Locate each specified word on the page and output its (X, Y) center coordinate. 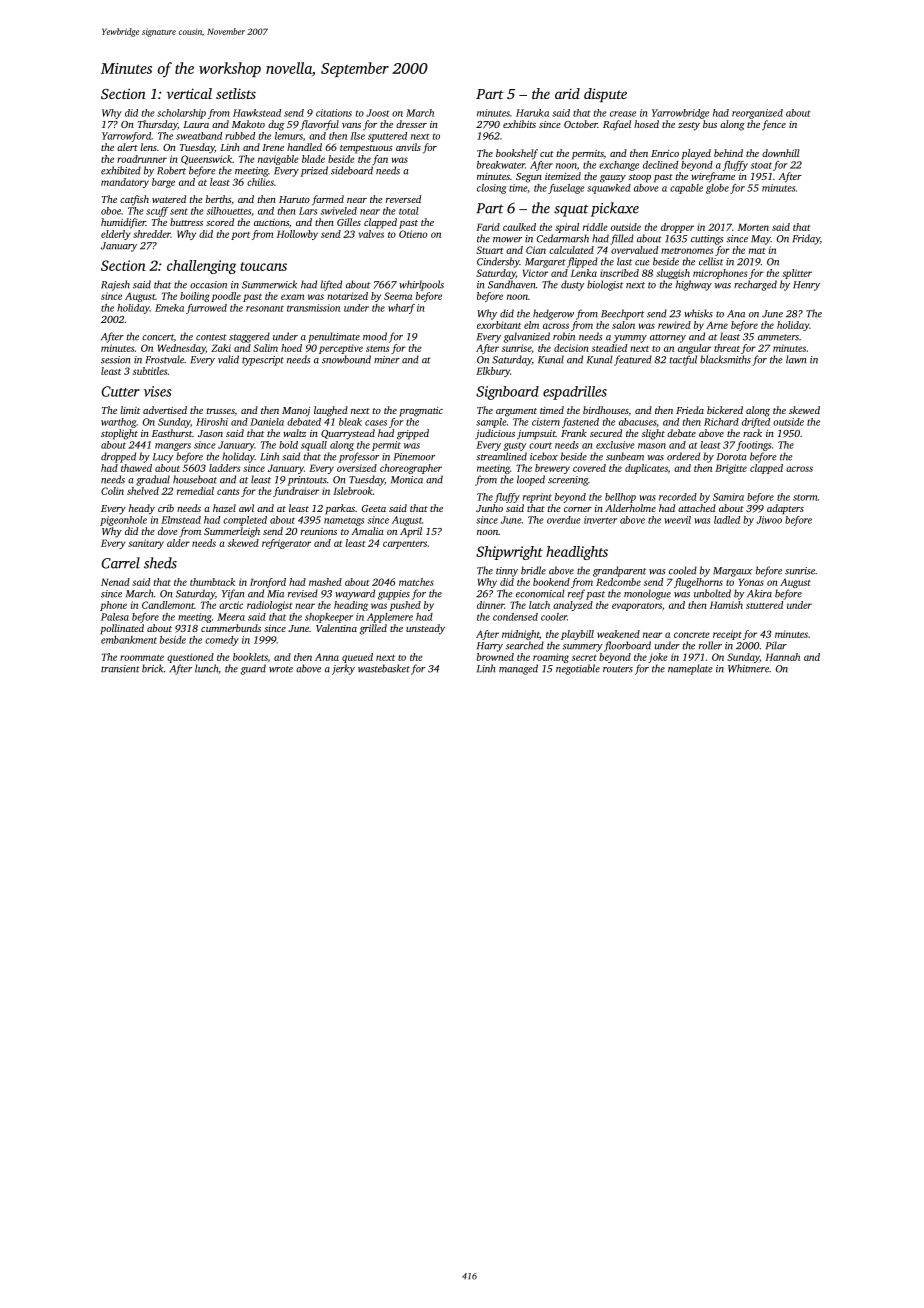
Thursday (158, 125)
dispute (605, 95)
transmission (313, 308)
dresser (411, 124)
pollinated (122, 629)
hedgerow (553, 314)
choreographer (411, 469)
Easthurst (172, 433)
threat (727, 348)
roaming (551, 658)
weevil (677, 520)
